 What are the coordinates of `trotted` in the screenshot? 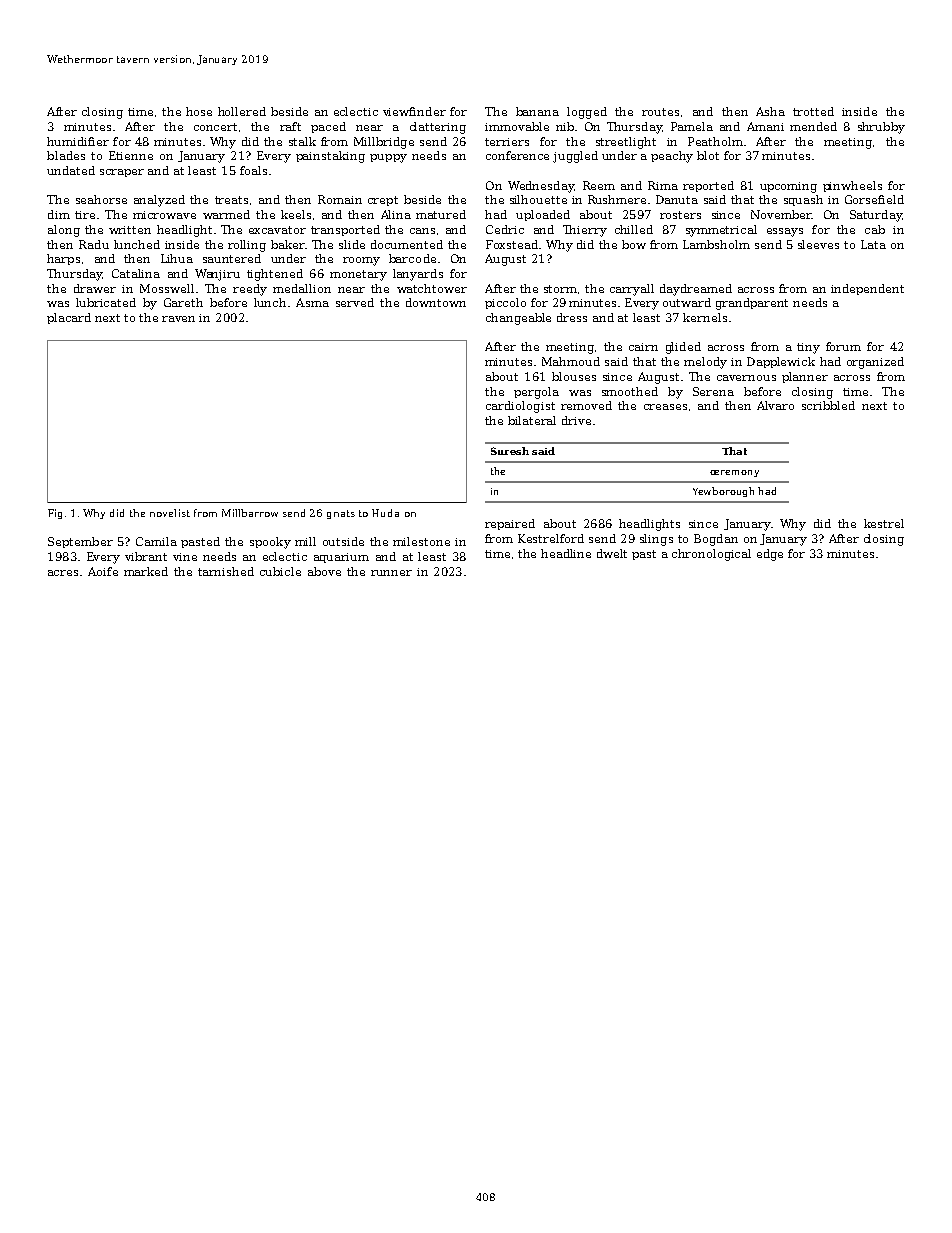 It's located at (813, 111).
